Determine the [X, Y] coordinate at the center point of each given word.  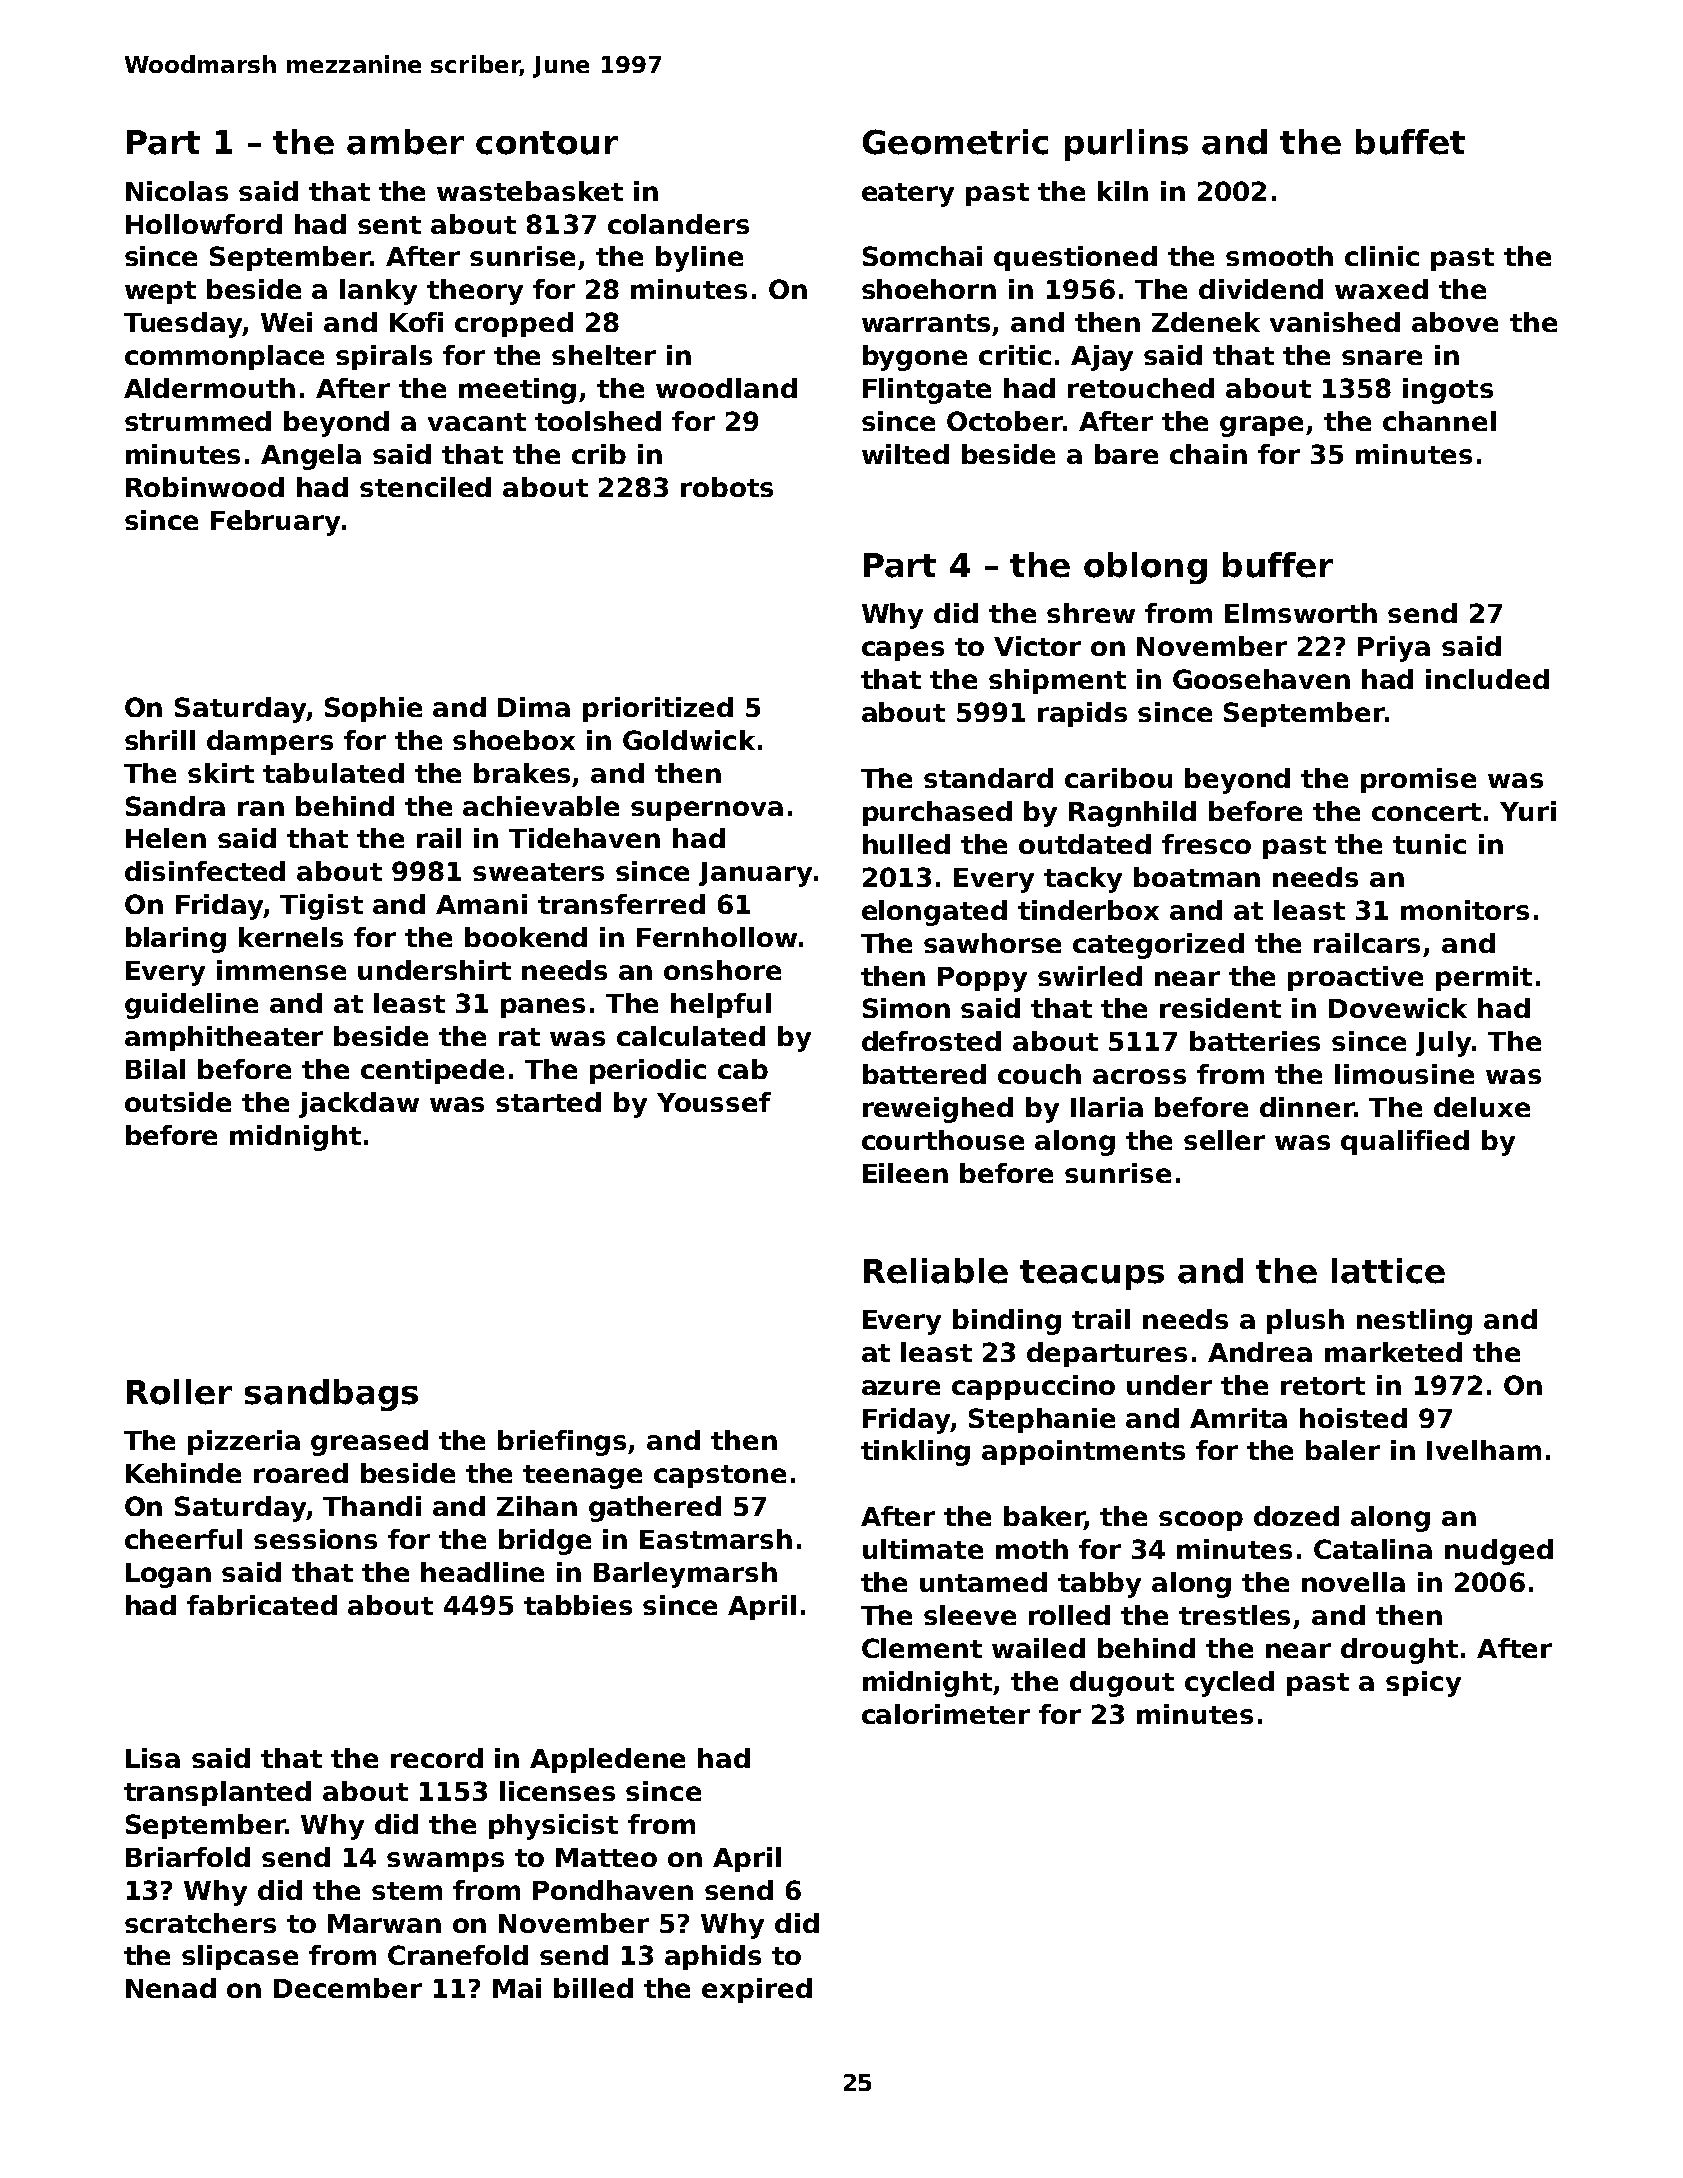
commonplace [224, 357]
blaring [176, 940]
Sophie [373, 709]
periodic [648, 1071]
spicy [1423, 1684]
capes [903, 651]
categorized [1158, 946]
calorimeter [946, 1714]
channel [1439, 421]
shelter [604, 355]
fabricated [262, 1605]
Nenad [171, 1988]
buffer [1278, 565]
